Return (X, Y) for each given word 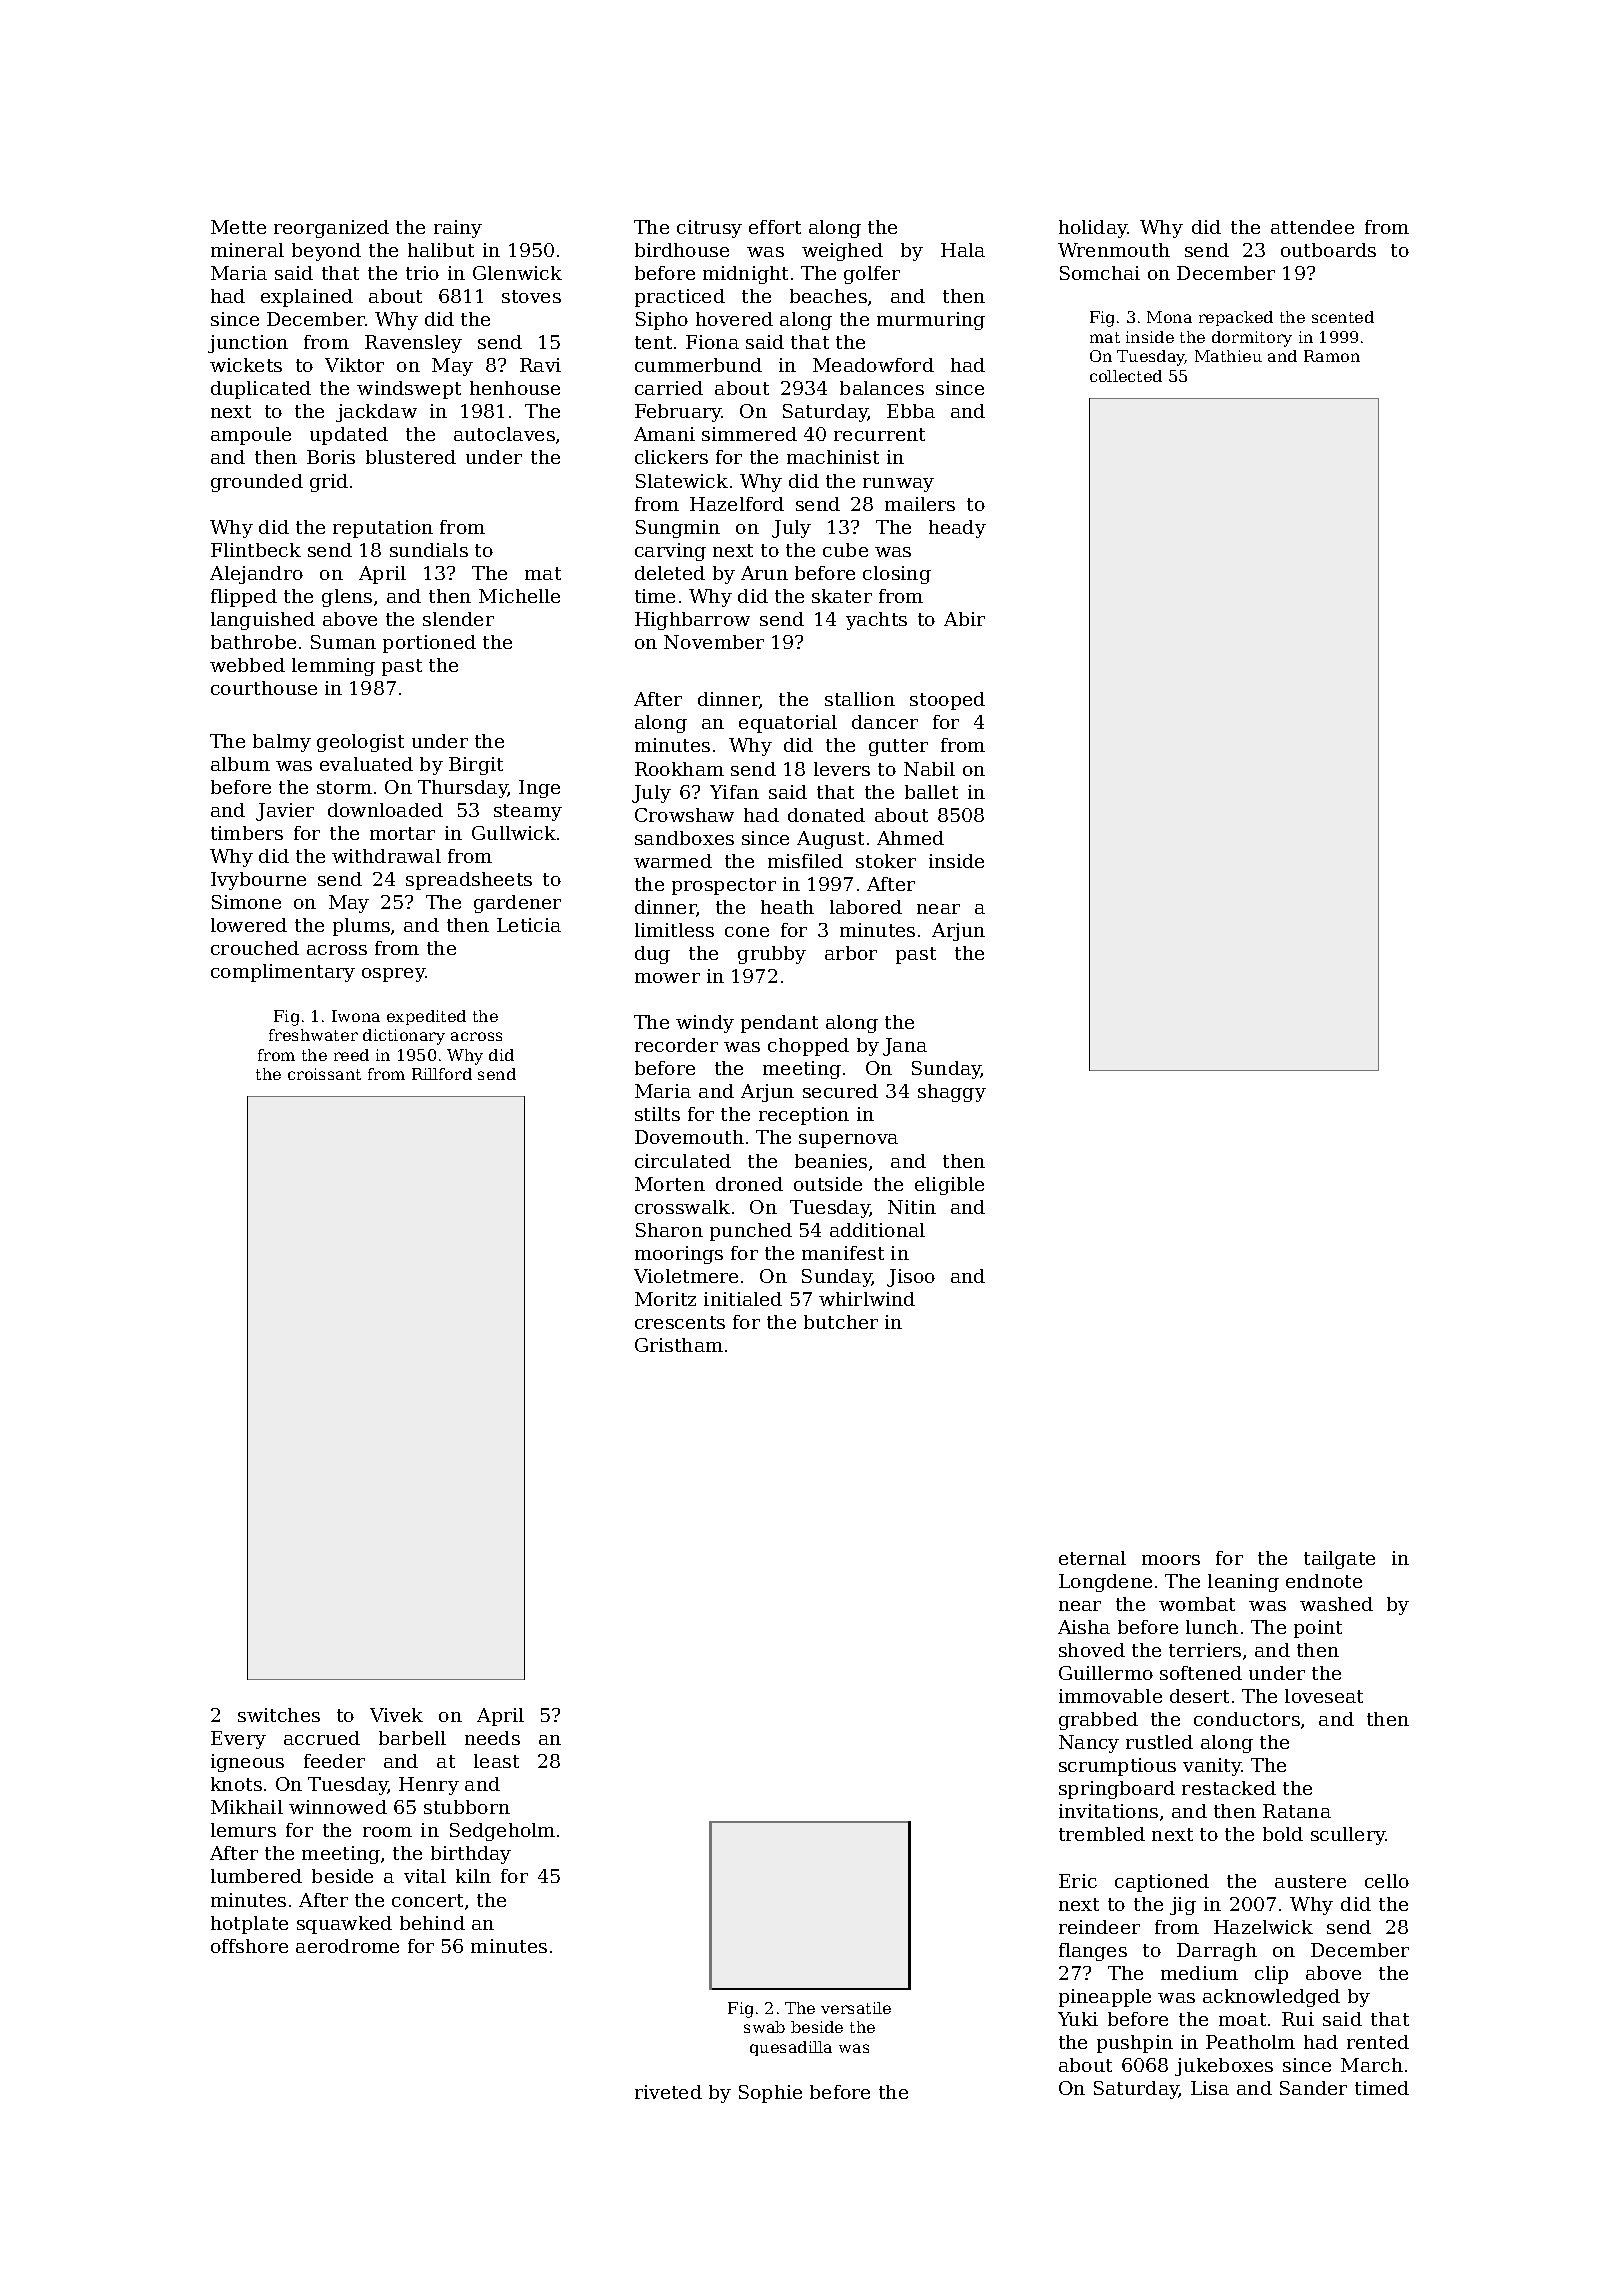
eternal (1092, 1558)
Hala (963, 250)
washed (1336, 1604)
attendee (1312, 227)
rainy (458, 229)
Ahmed (910, 838)
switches (279, 1715)
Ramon (1332, 356)
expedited (426, 1017)
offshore (249, 1946)
